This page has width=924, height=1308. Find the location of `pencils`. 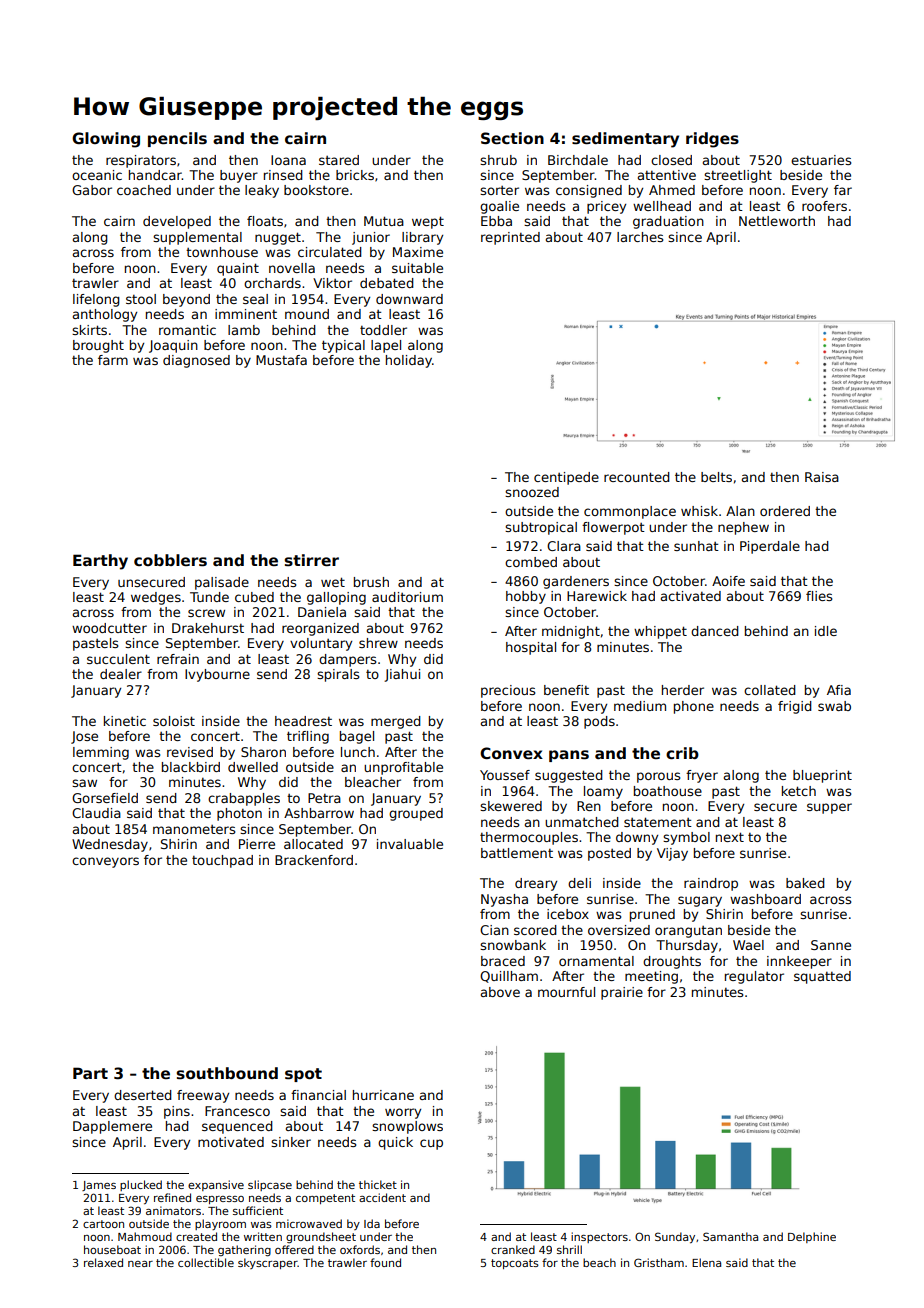

pencils is located at coordinates (177, 139).
